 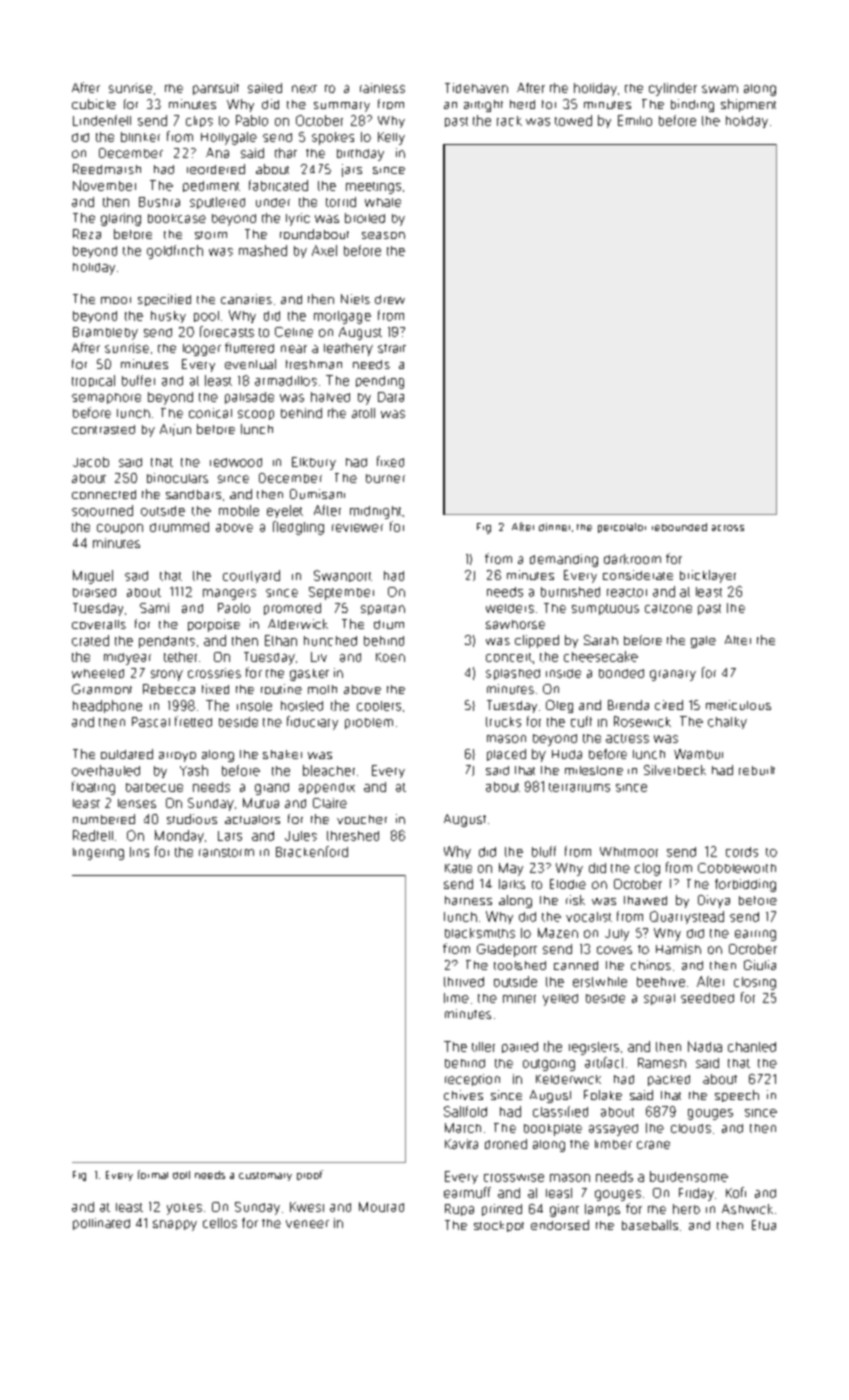 What do you see at coordinates (650, 1225) in the screenshot?
I see `baseballs` at bounding box center [650, 1225].
